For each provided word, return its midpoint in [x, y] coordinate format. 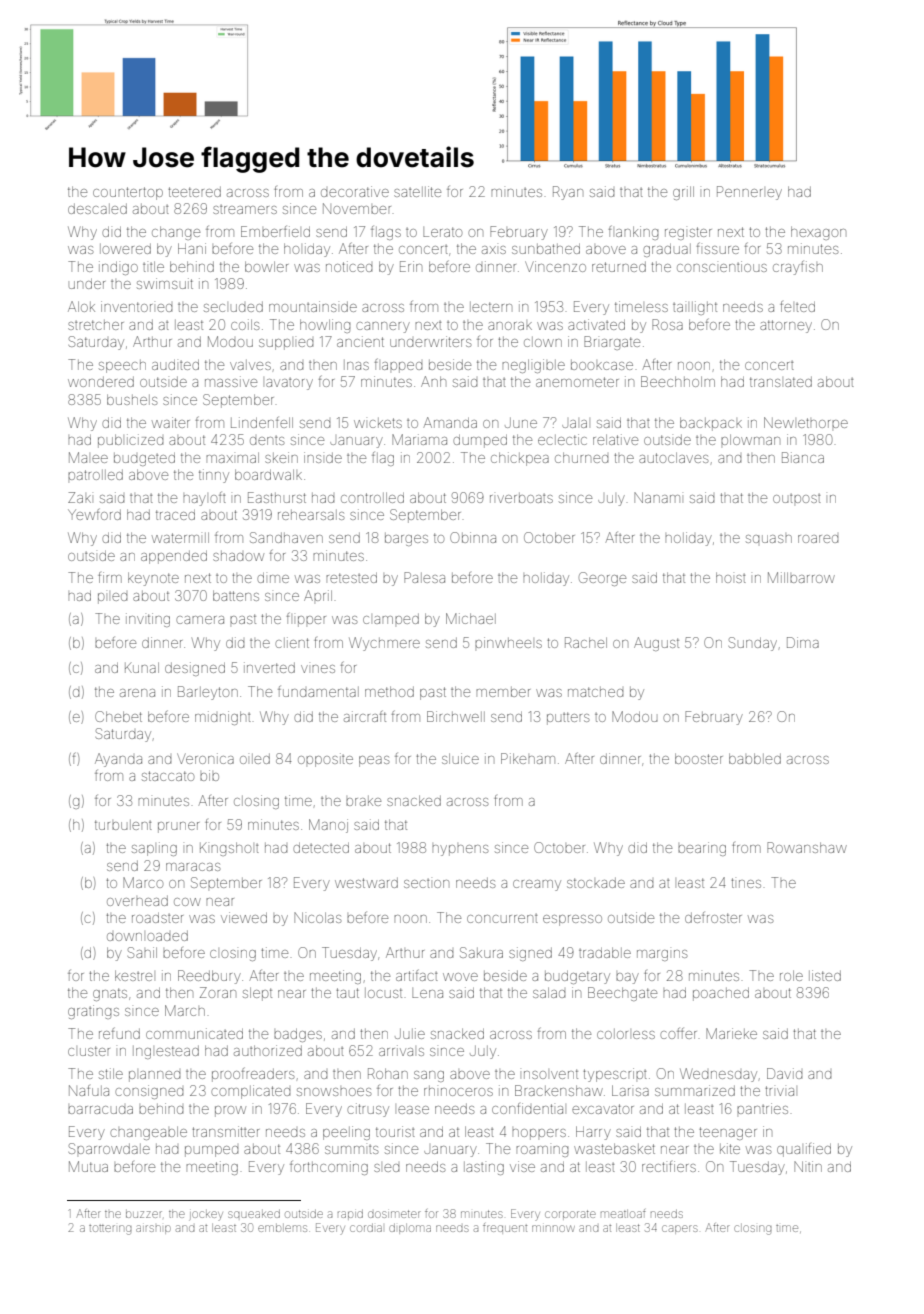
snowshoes [334, 1092]
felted [797, 306]
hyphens [460, 850]
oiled [255, 759]
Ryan [568, 193]
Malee [88, 457]
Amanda [450, 422]
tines [746, 883]
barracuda [100, 1110]
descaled [97, 209]
